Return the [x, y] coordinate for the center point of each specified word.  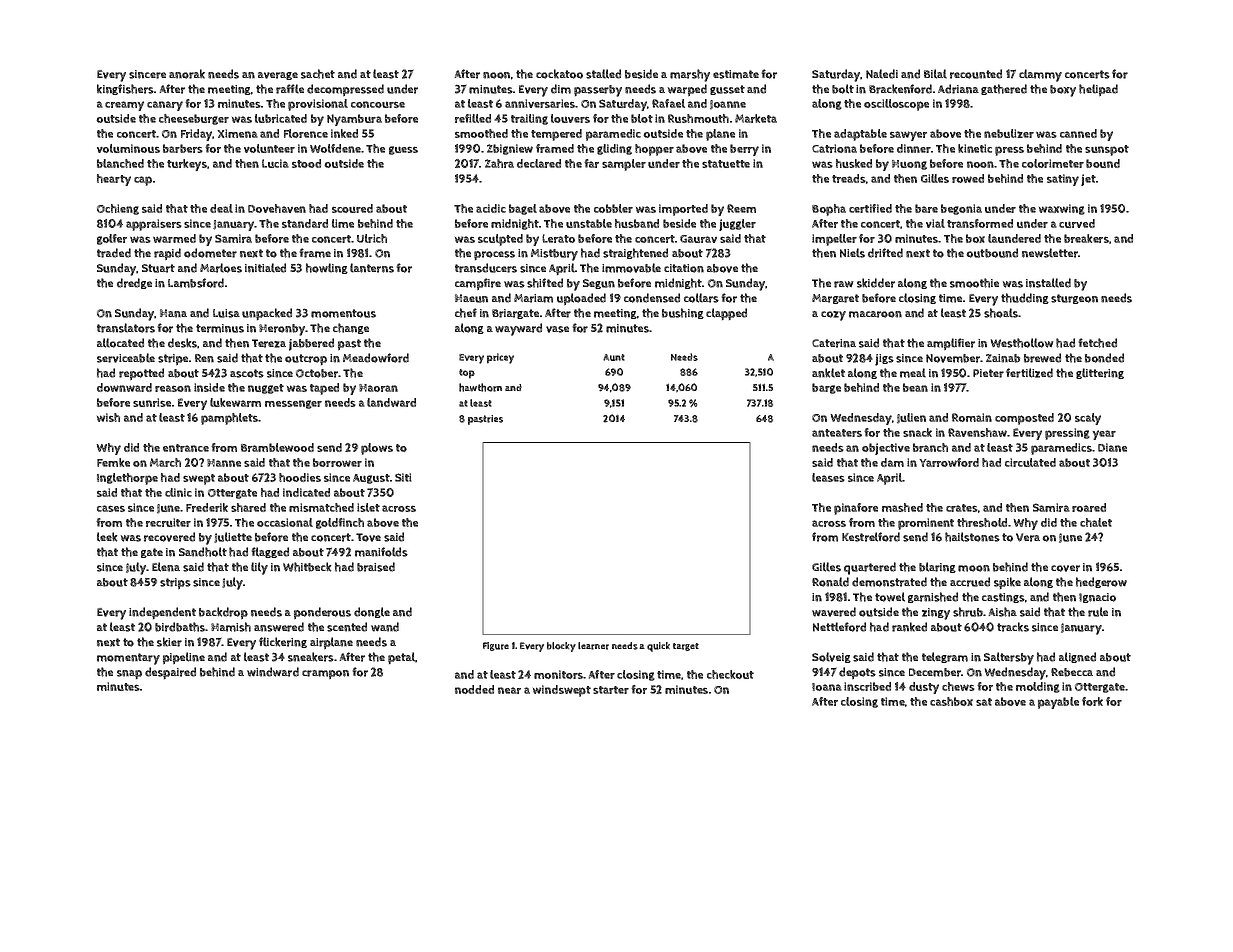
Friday [197, 135]
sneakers [311, 657]
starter [611, 690]
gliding [614, 149]
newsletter [1050, 253]
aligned [1077, 657]
